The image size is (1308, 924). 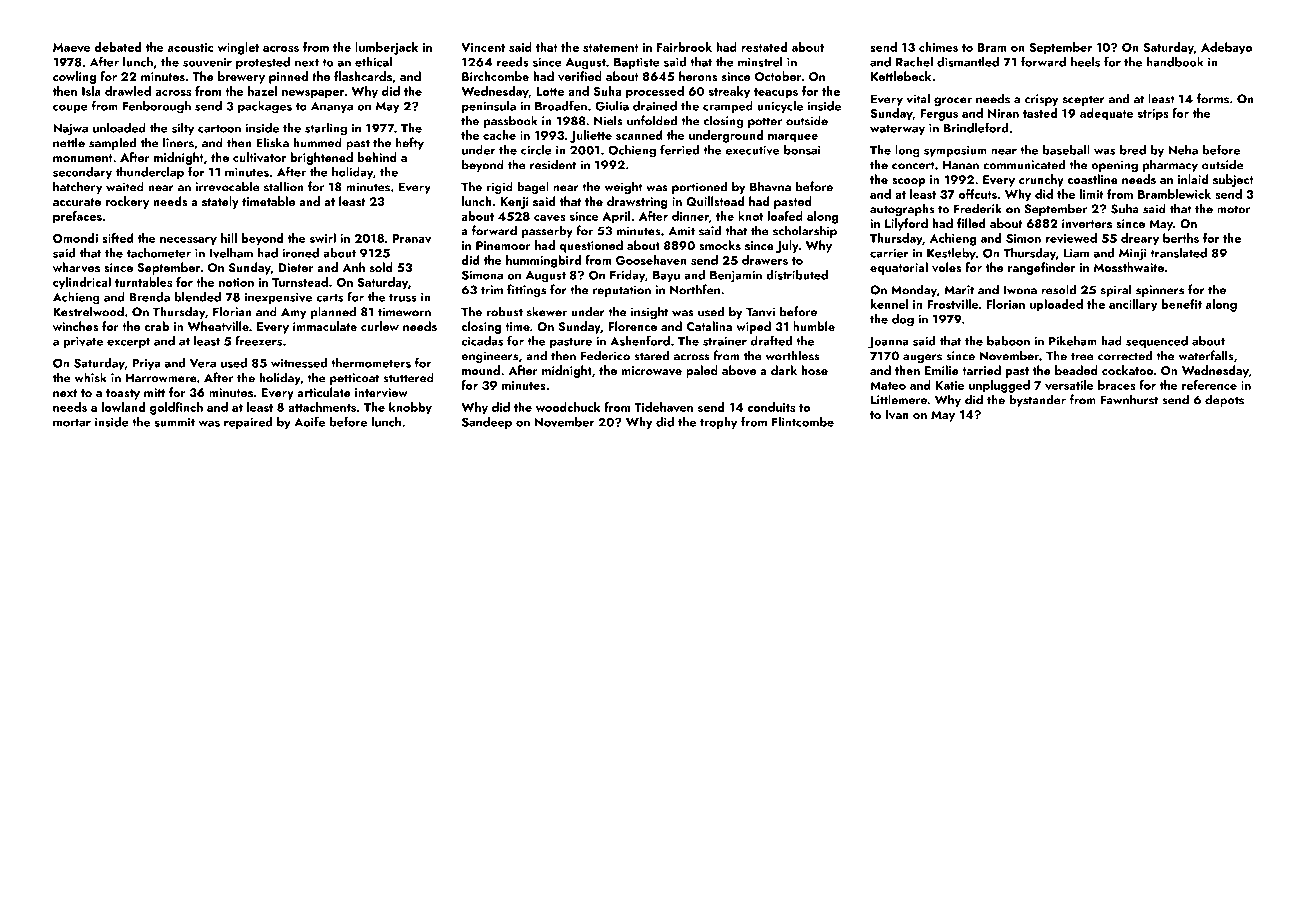 I want to click on heels, so click(x=1085, y=62).
